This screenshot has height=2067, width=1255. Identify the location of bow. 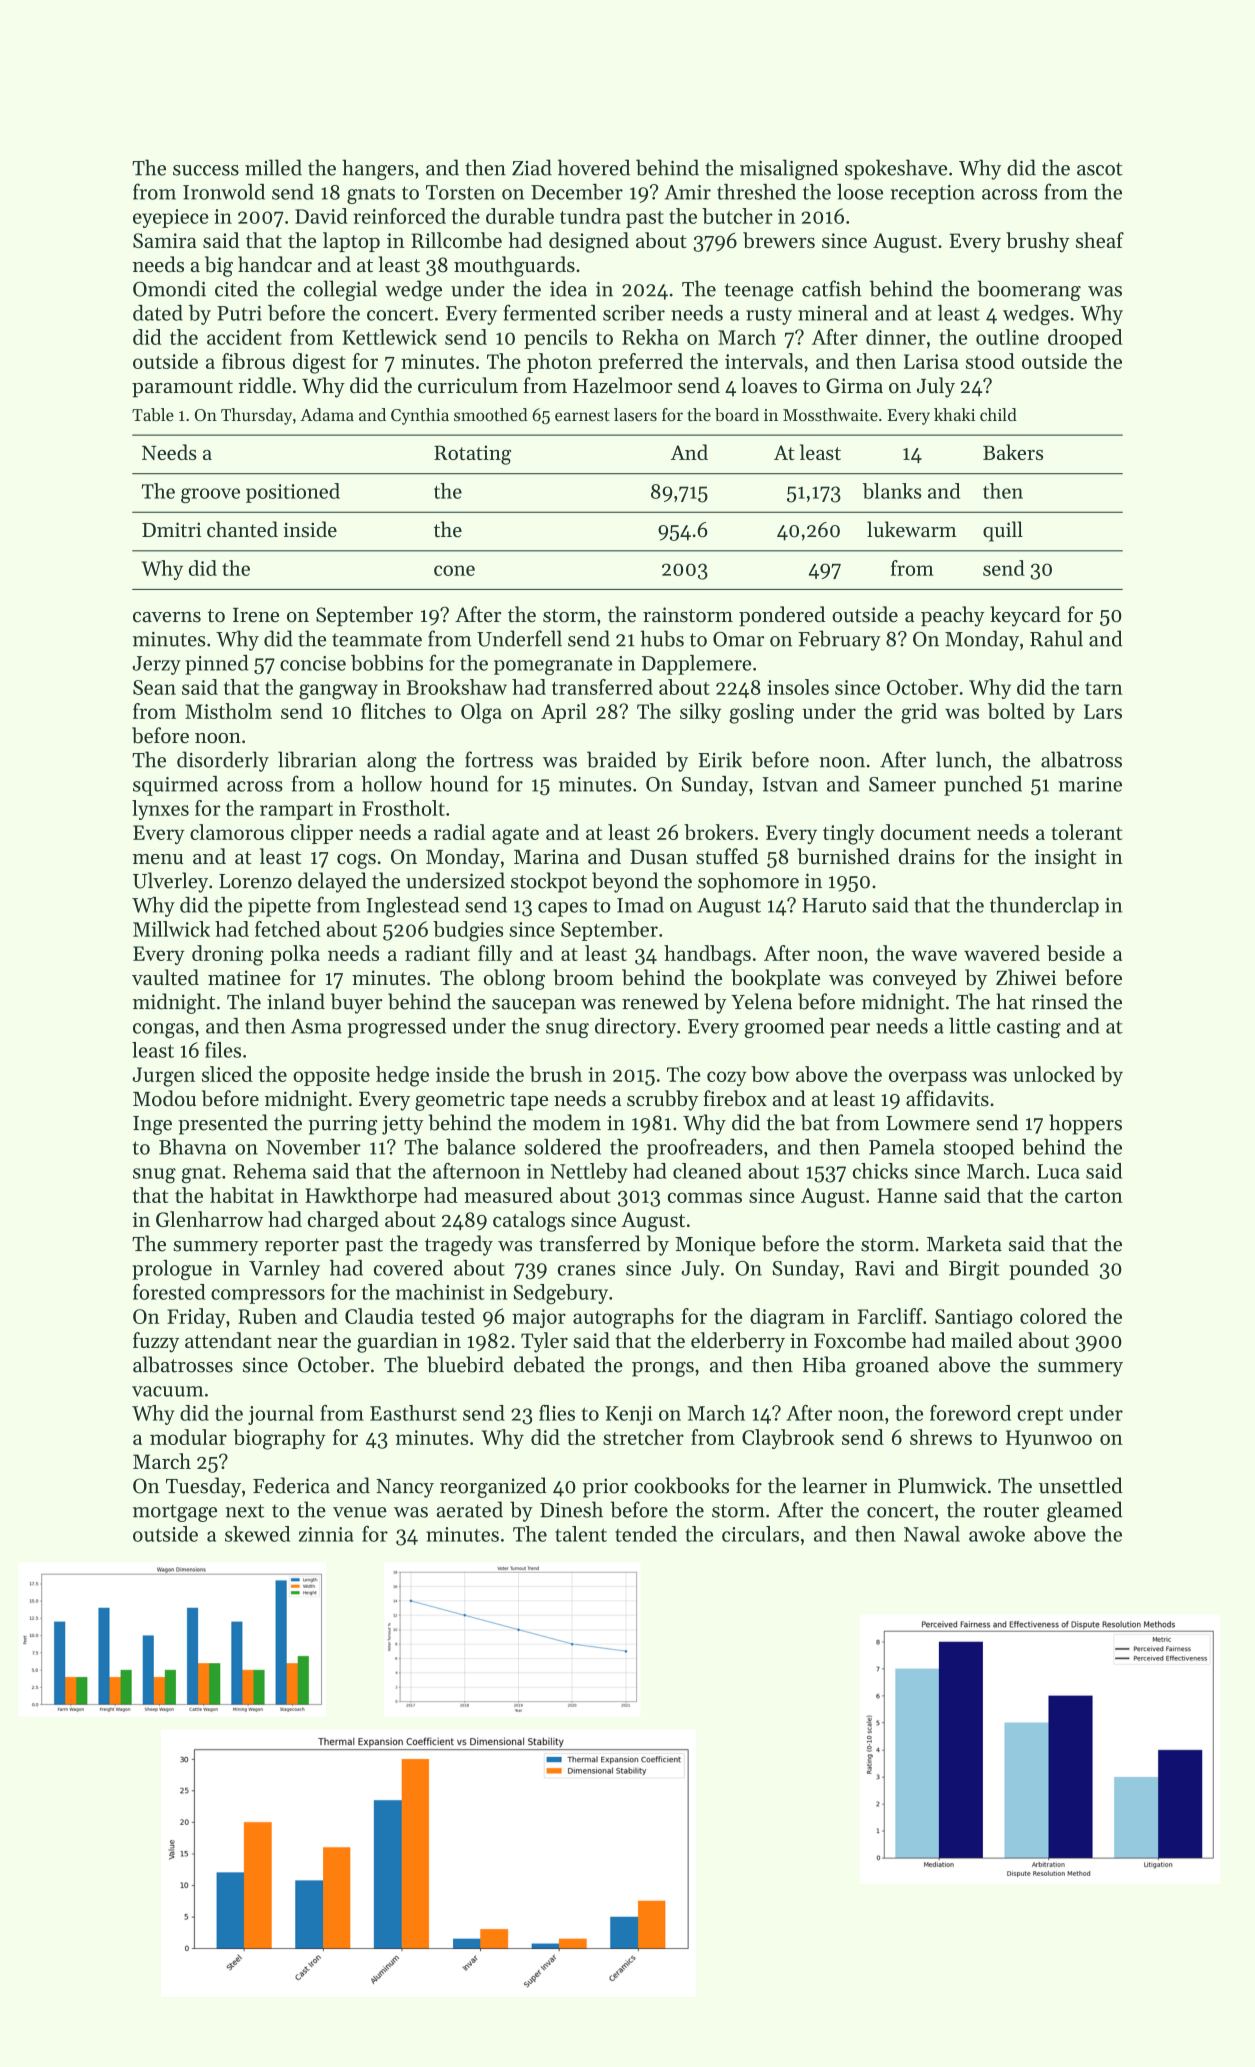
(770, 1074).
